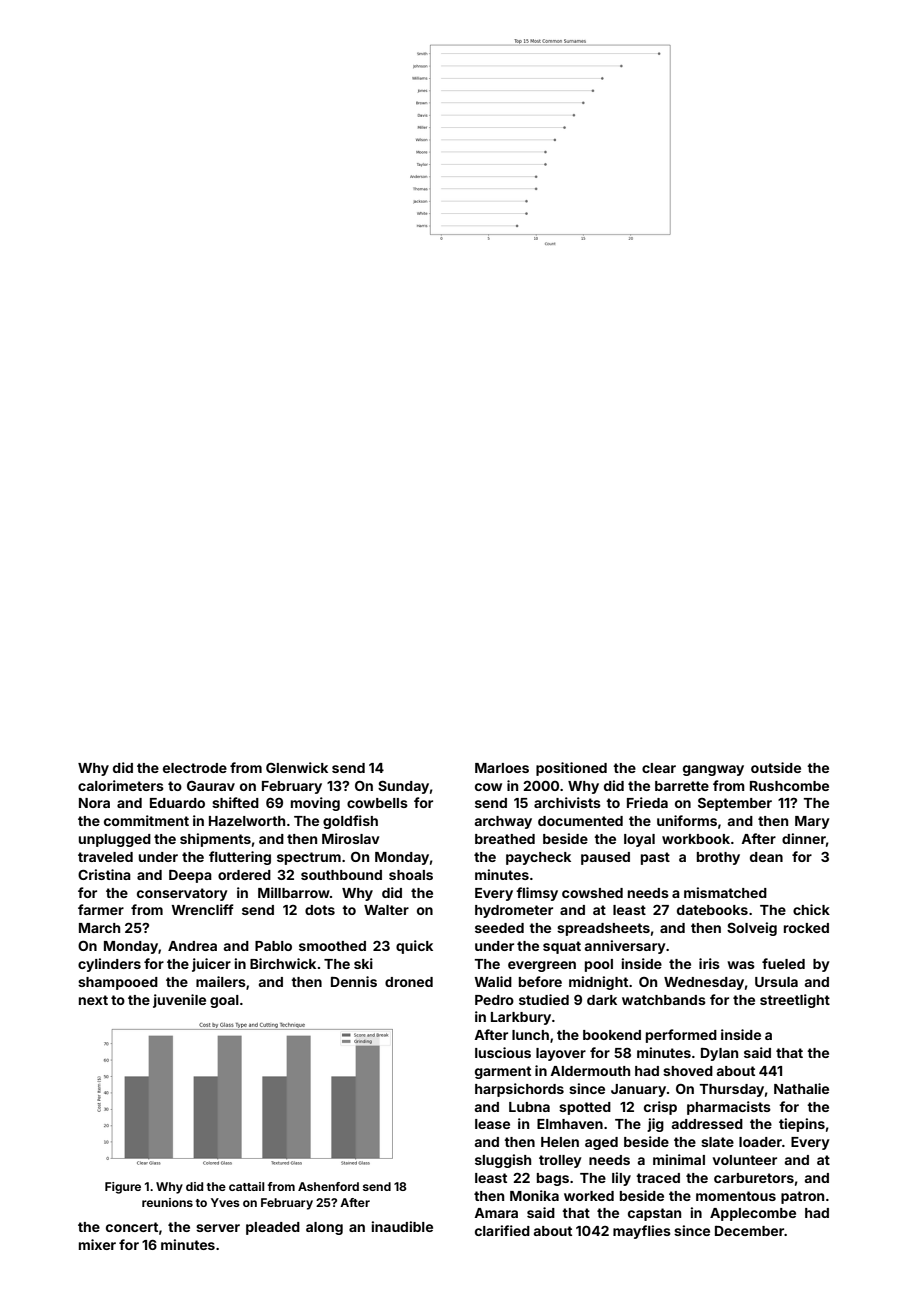  What do you see at coordinates (502, 1230) in the image?
I see `clarified` at bounding box center [502, 1230].
